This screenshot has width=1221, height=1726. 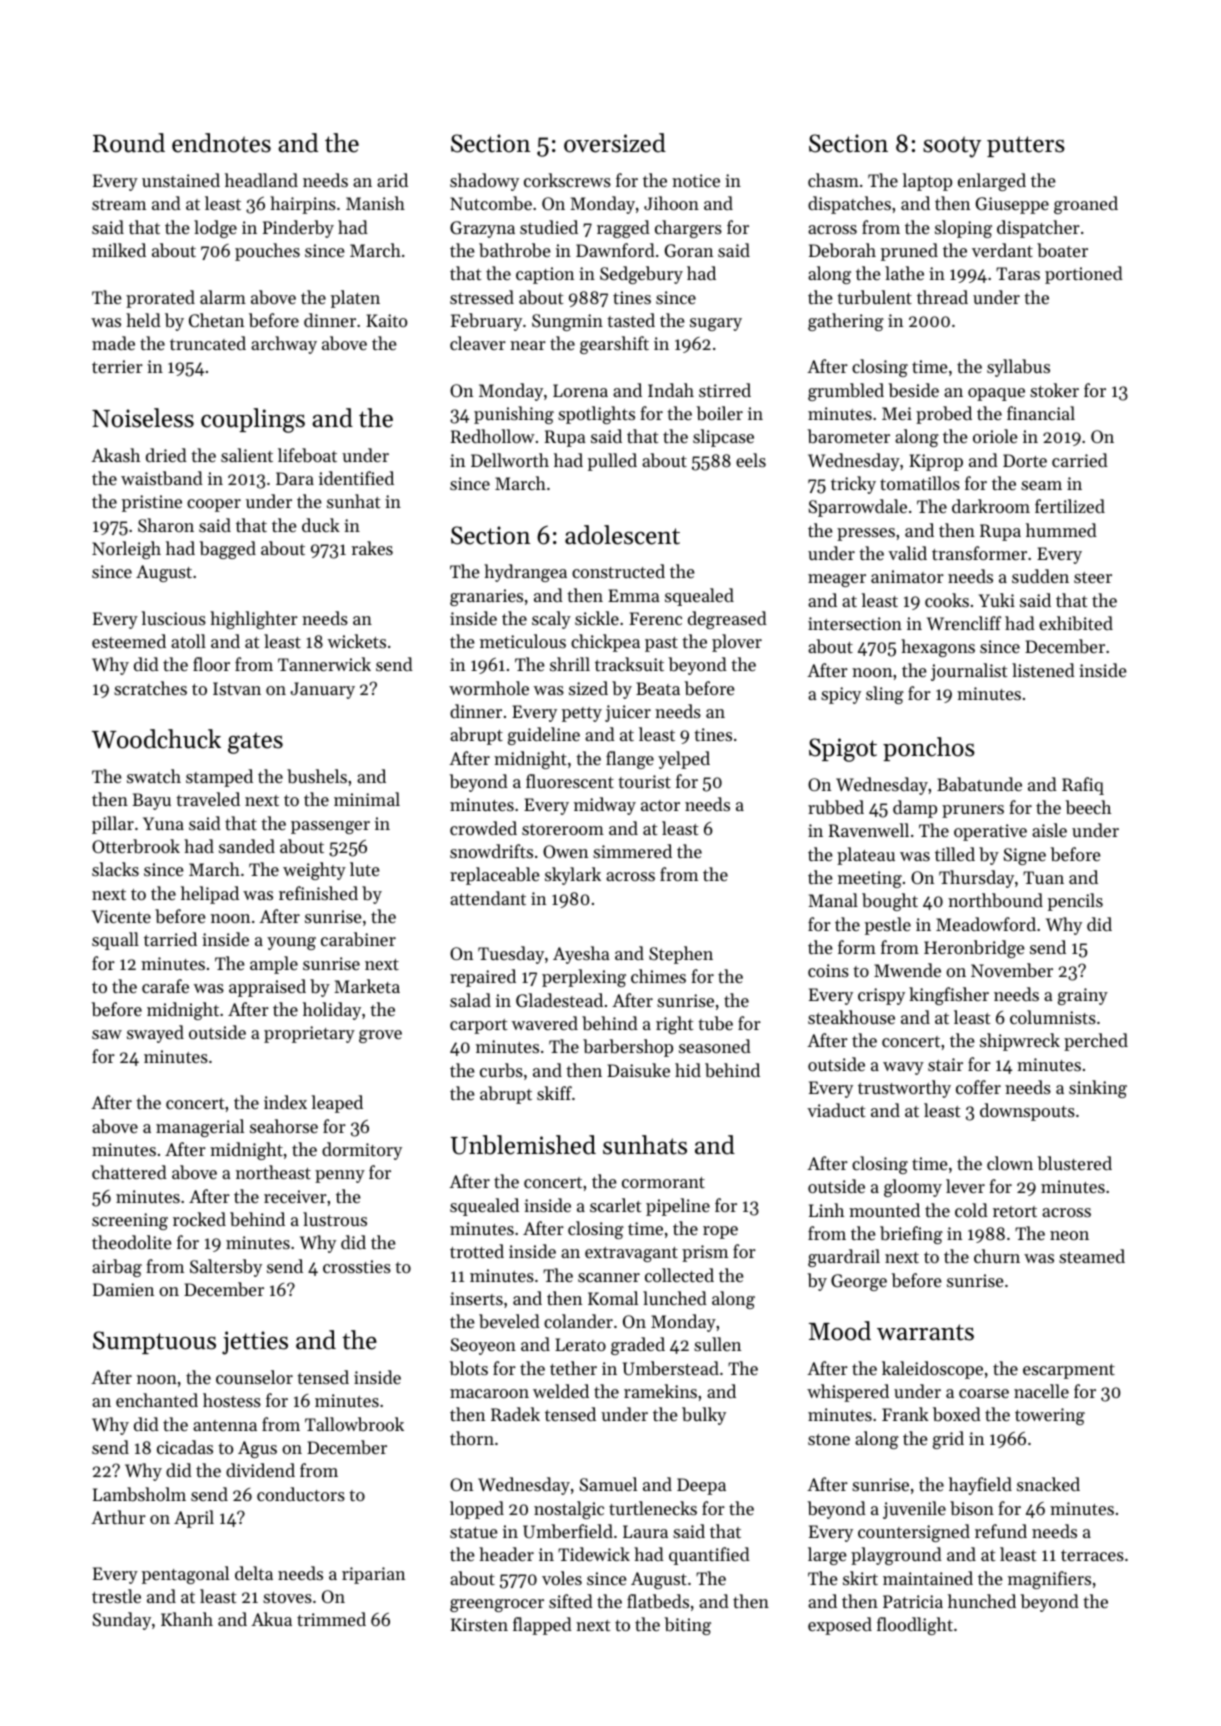 I want to click on notice, so click(x=696, y=180).
